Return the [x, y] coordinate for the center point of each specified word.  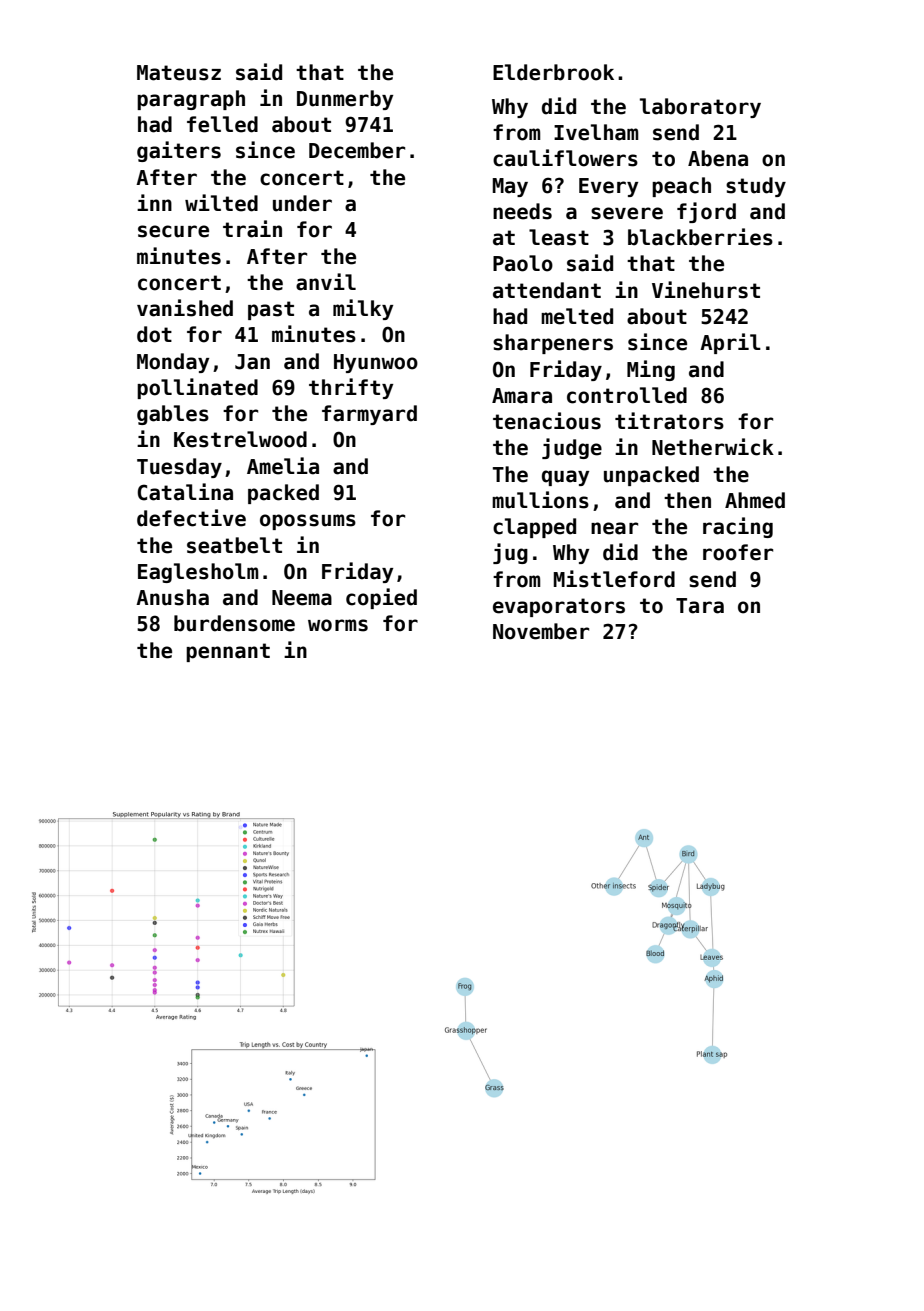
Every [608, 187]
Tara [700, 606]
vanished [185, 308]
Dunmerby [345, 100]
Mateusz [179, 73]
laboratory [700, 108]
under [302, 203]
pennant [228, 652]
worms [338, 625]
